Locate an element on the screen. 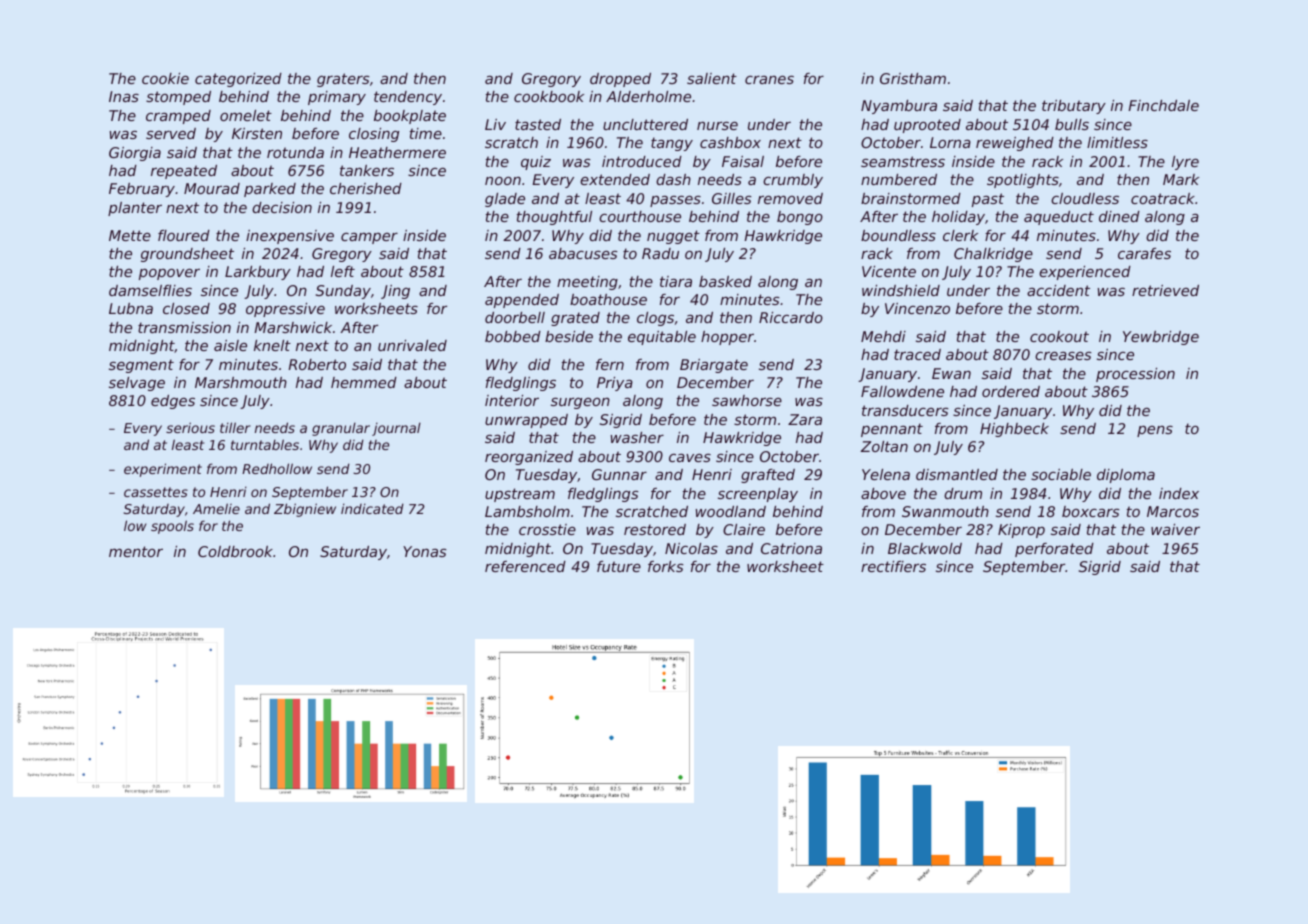  Larkbury is located at coordinates (258, 273).
